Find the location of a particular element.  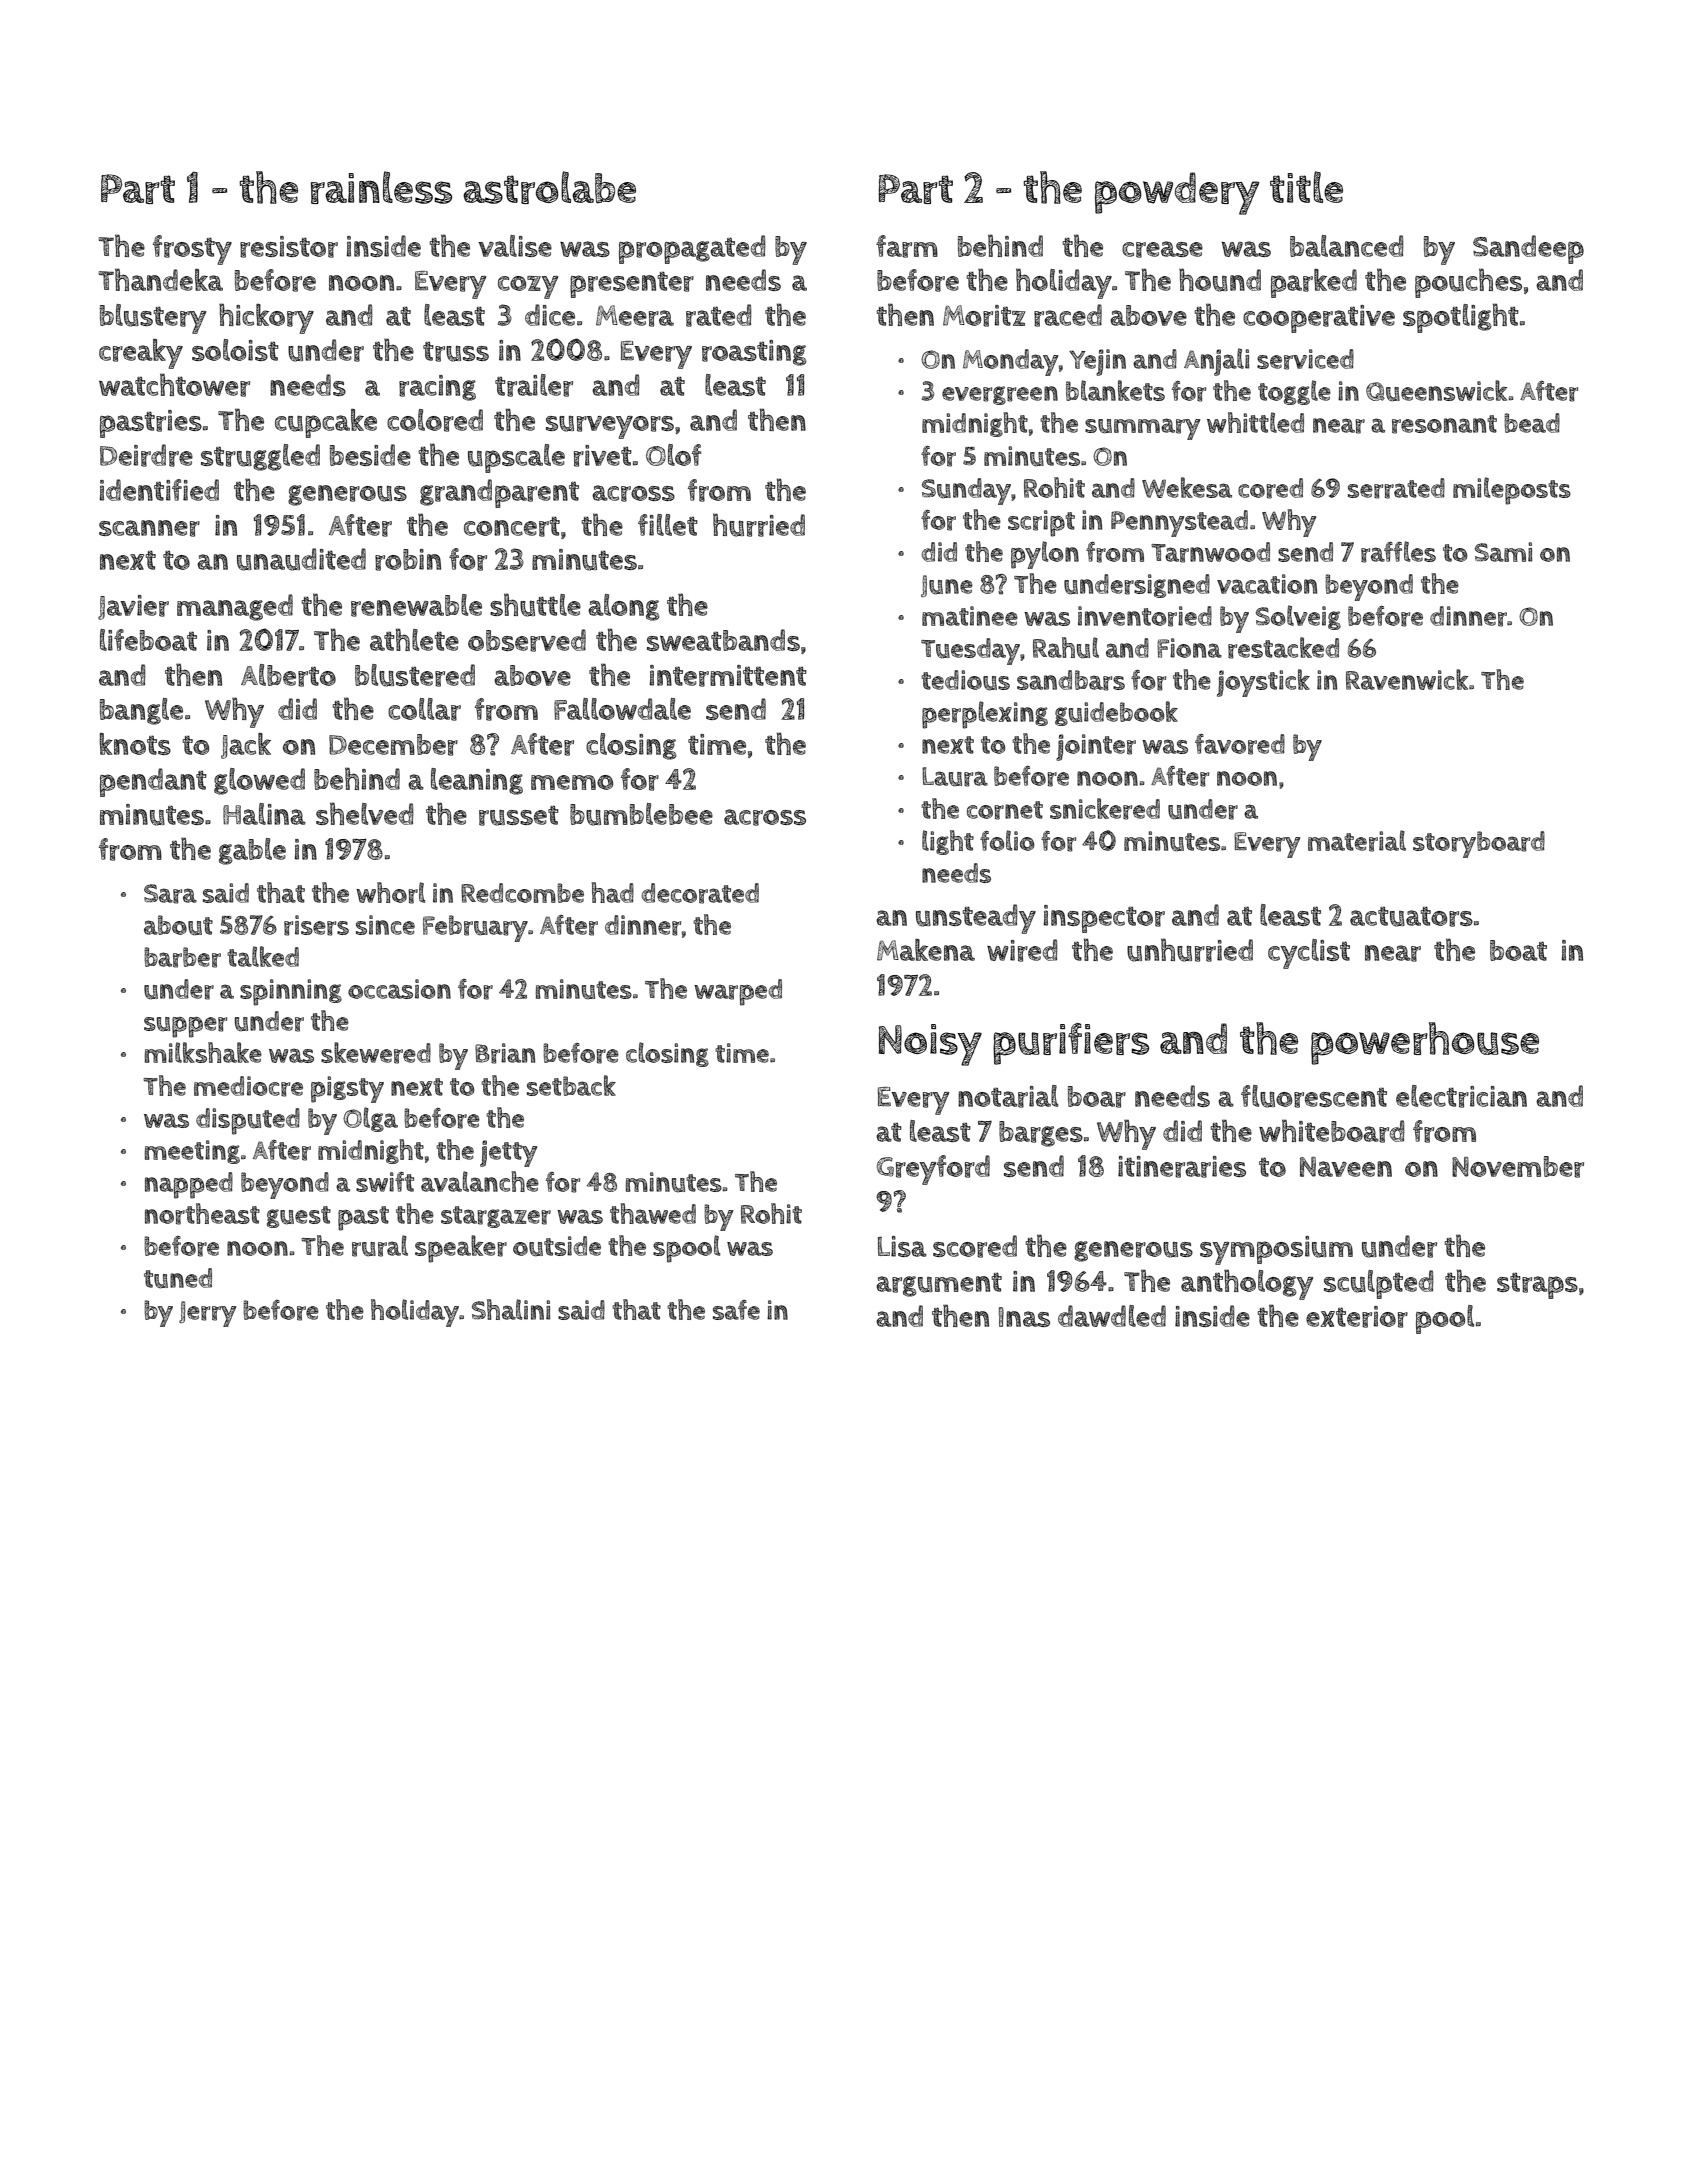

anthology is located at coordinates (1247, 1285).
